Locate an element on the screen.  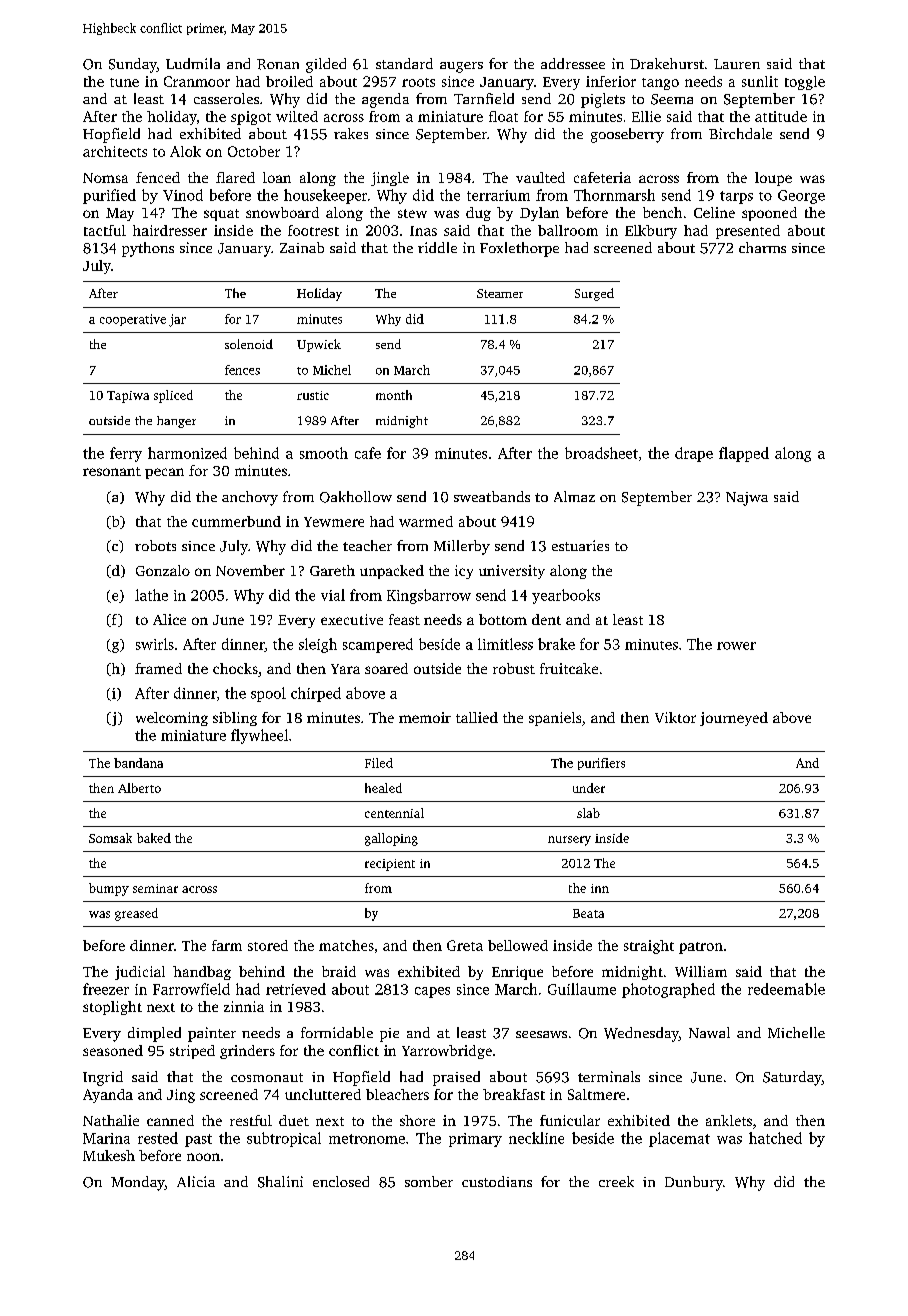
float is located at coordinates (503, 116).
